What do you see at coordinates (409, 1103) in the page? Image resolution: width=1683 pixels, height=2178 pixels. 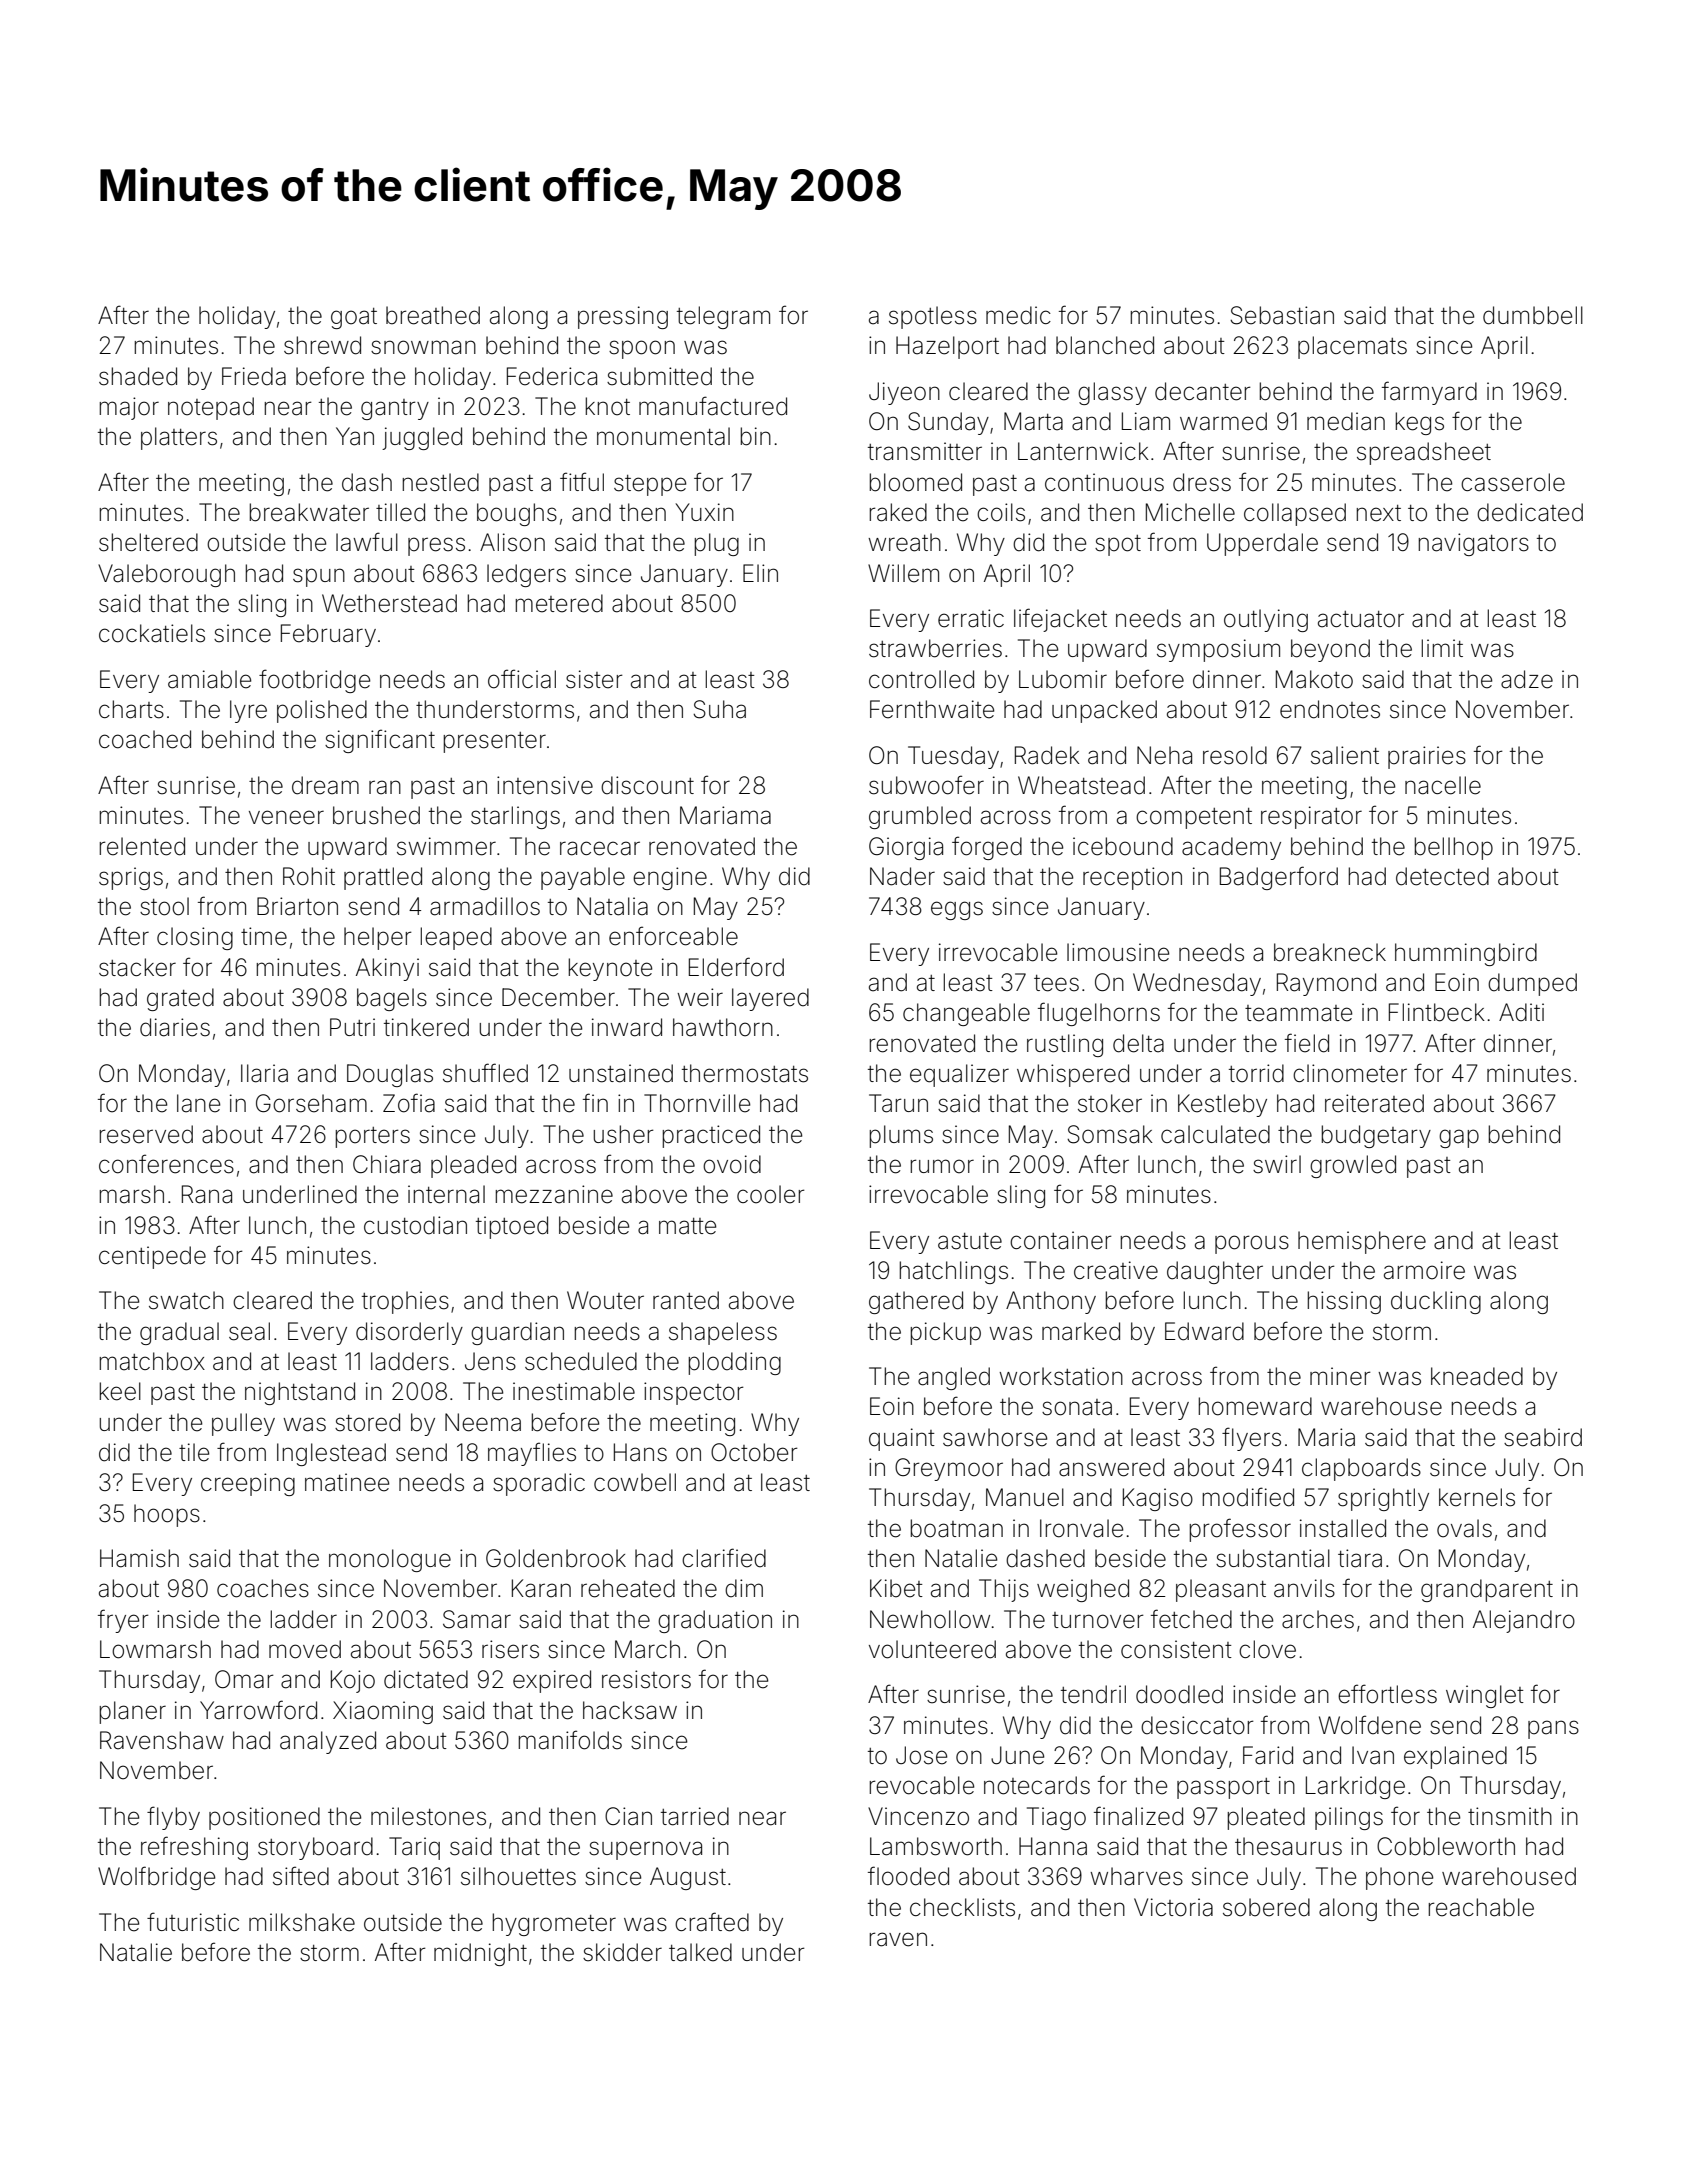 I see `Zofia` at bounding box center [409, 1103].
